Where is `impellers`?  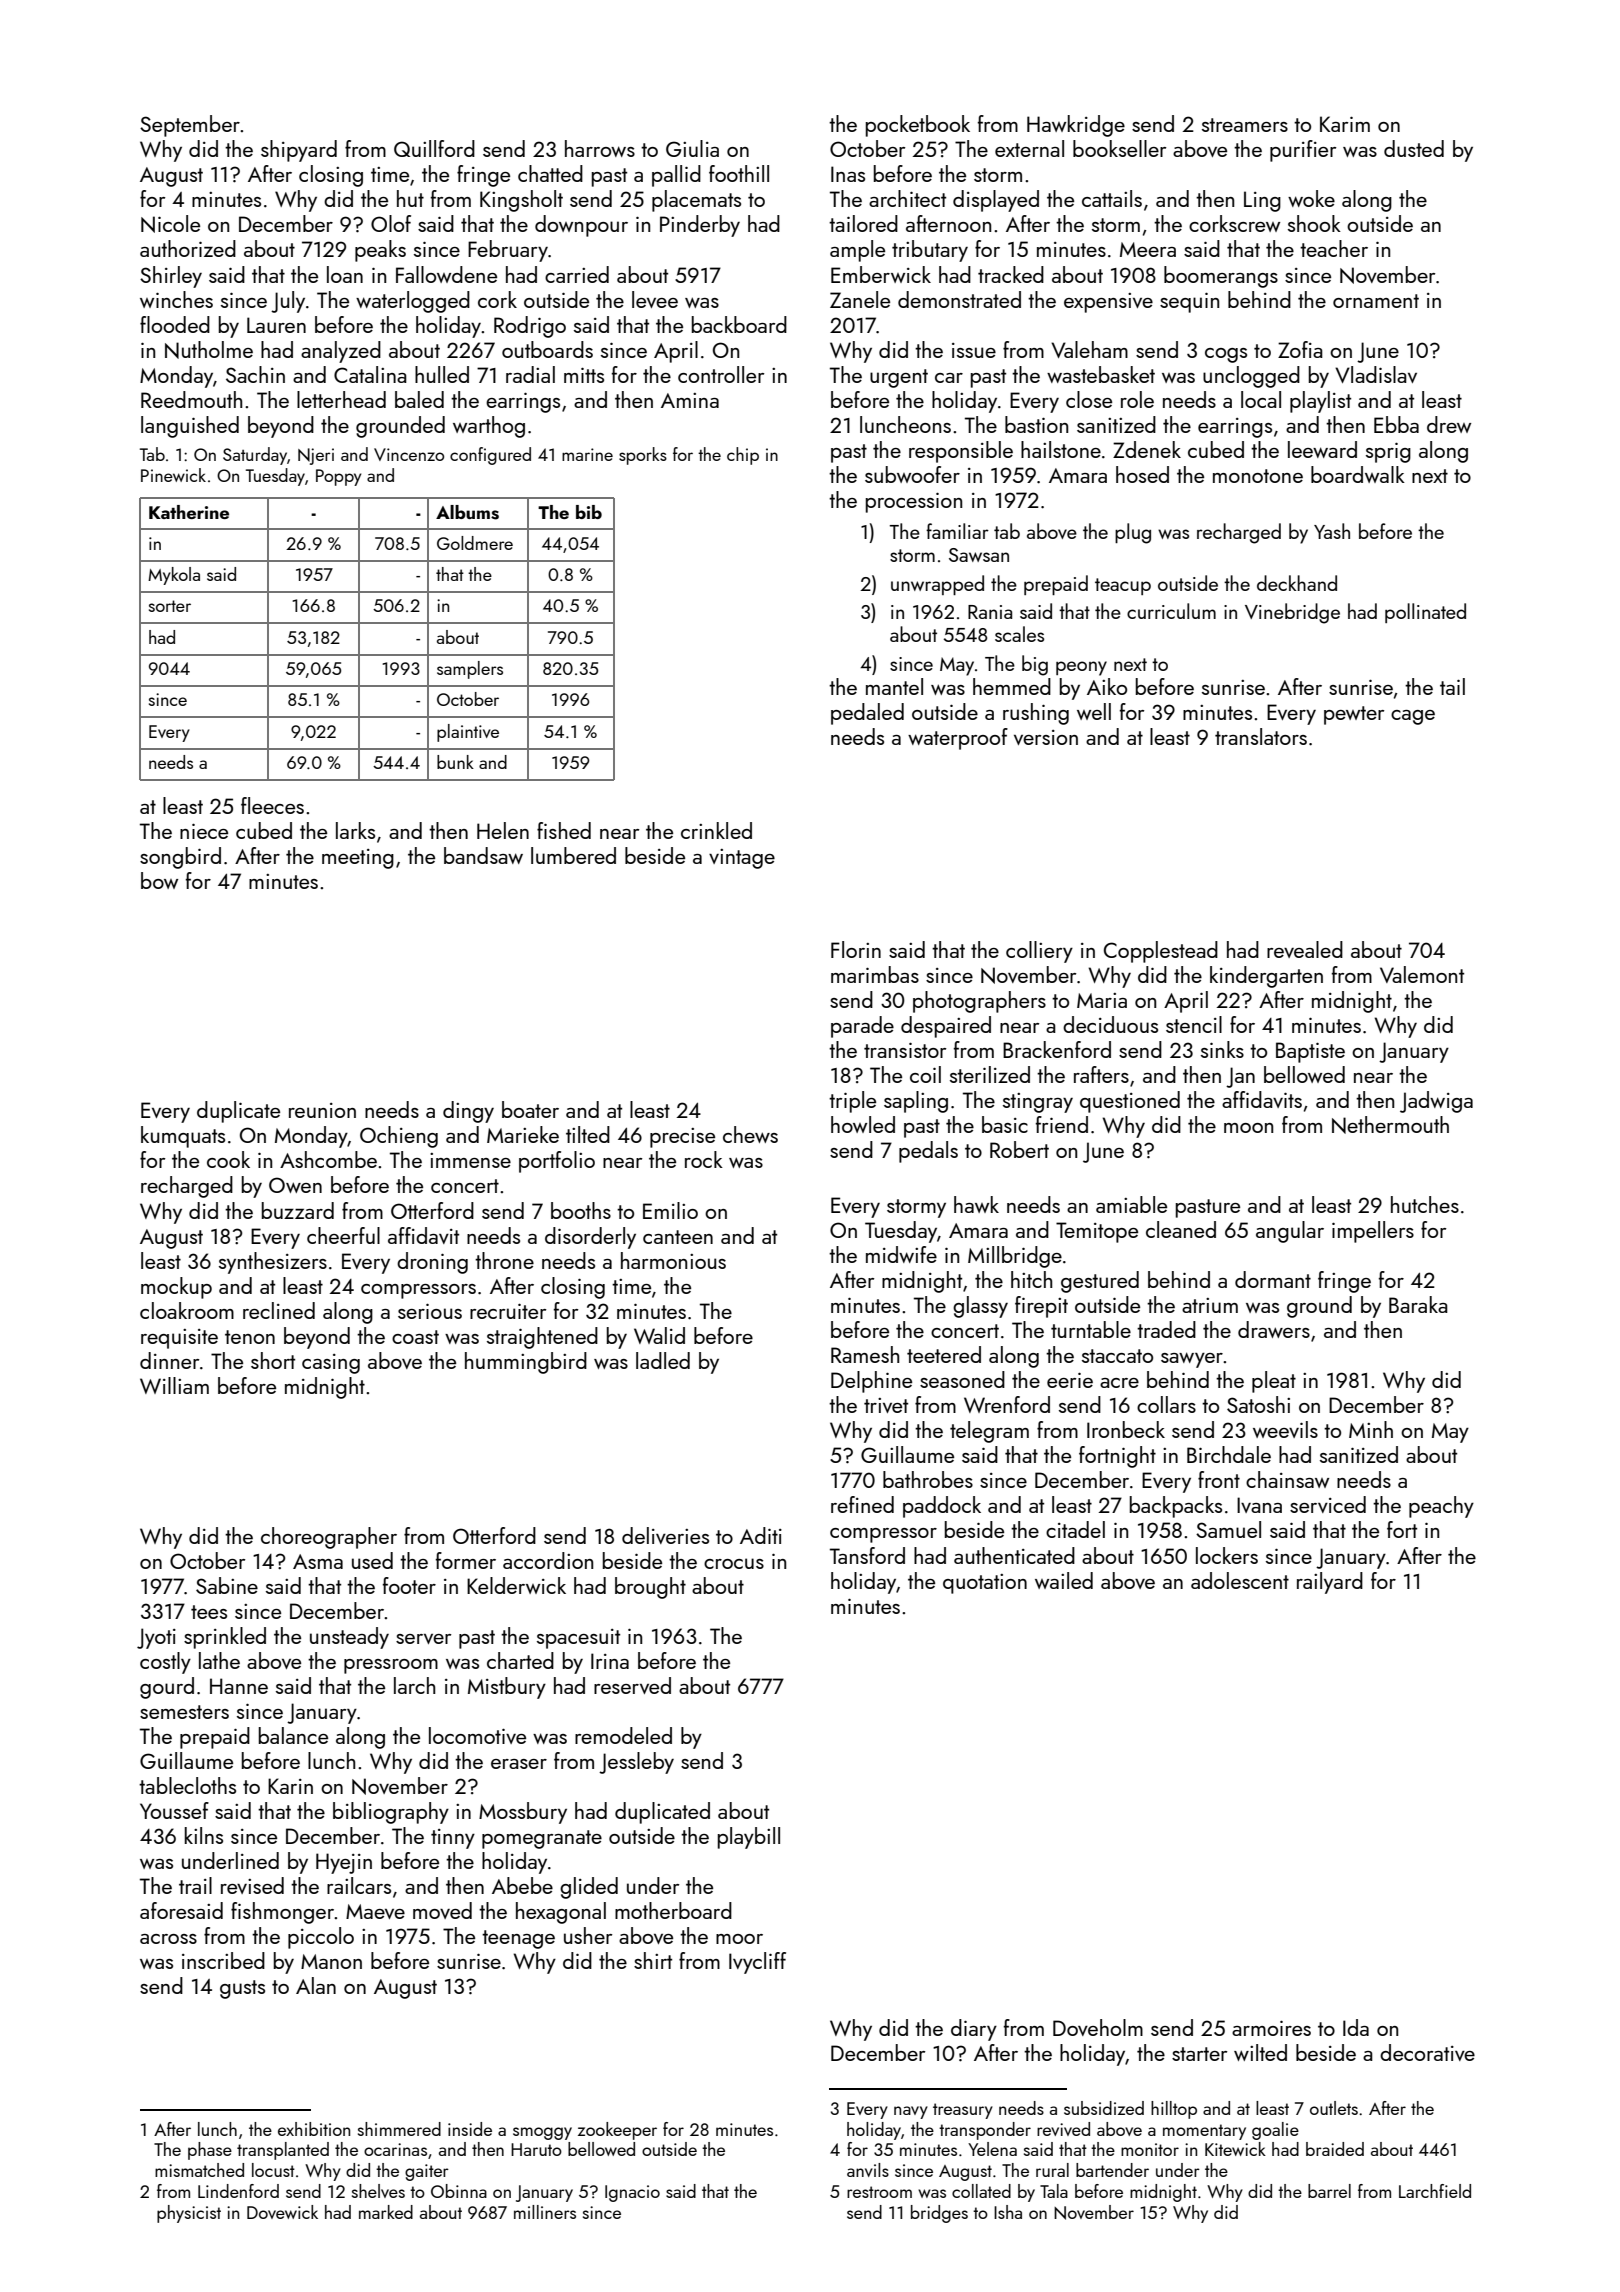 impellers is located at coordinates (1373, 1232).
